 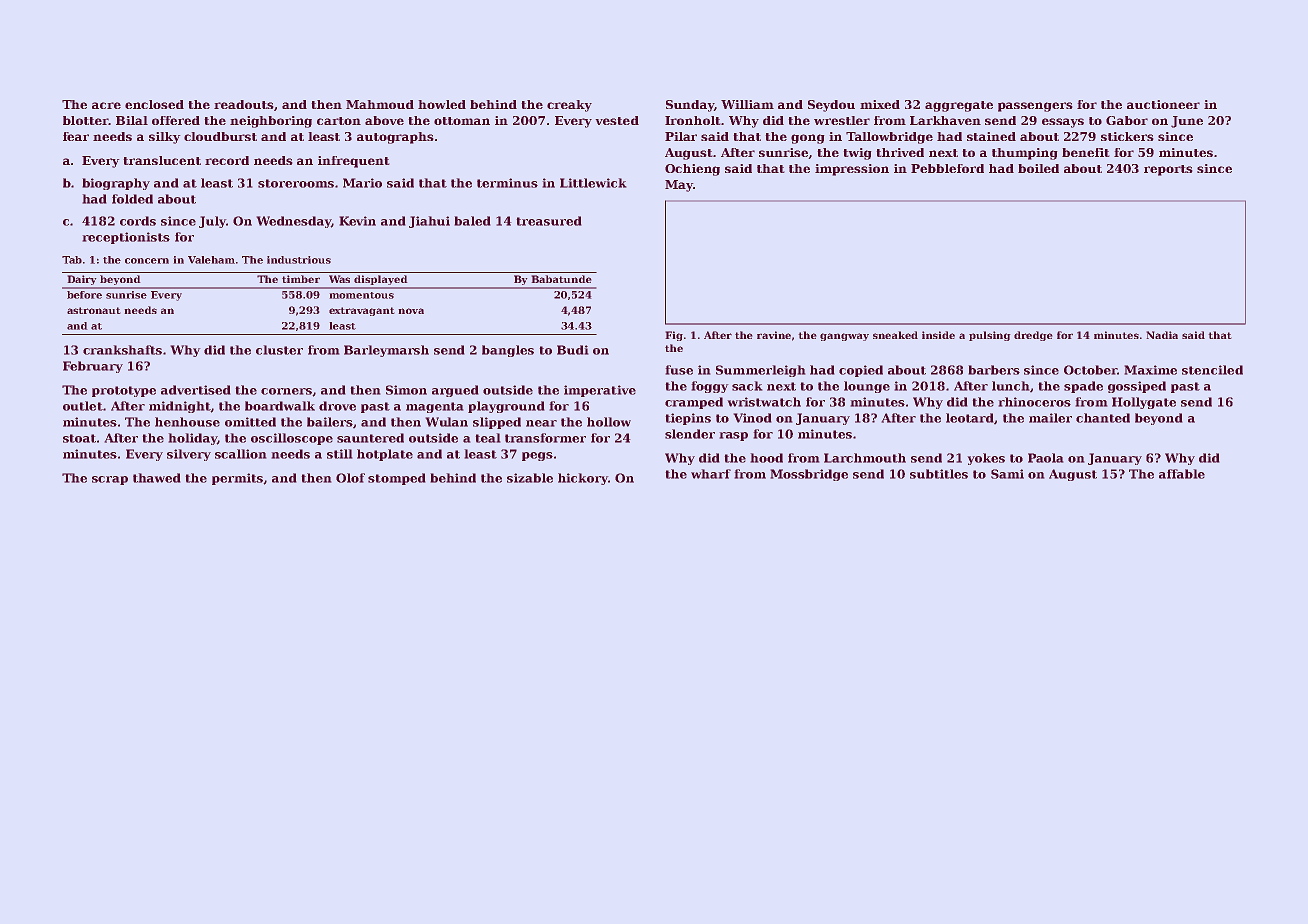 What do you see at coordinates (386, 351) in the image?
I see `Barleymarsh` at bounding box center [386, 351].
